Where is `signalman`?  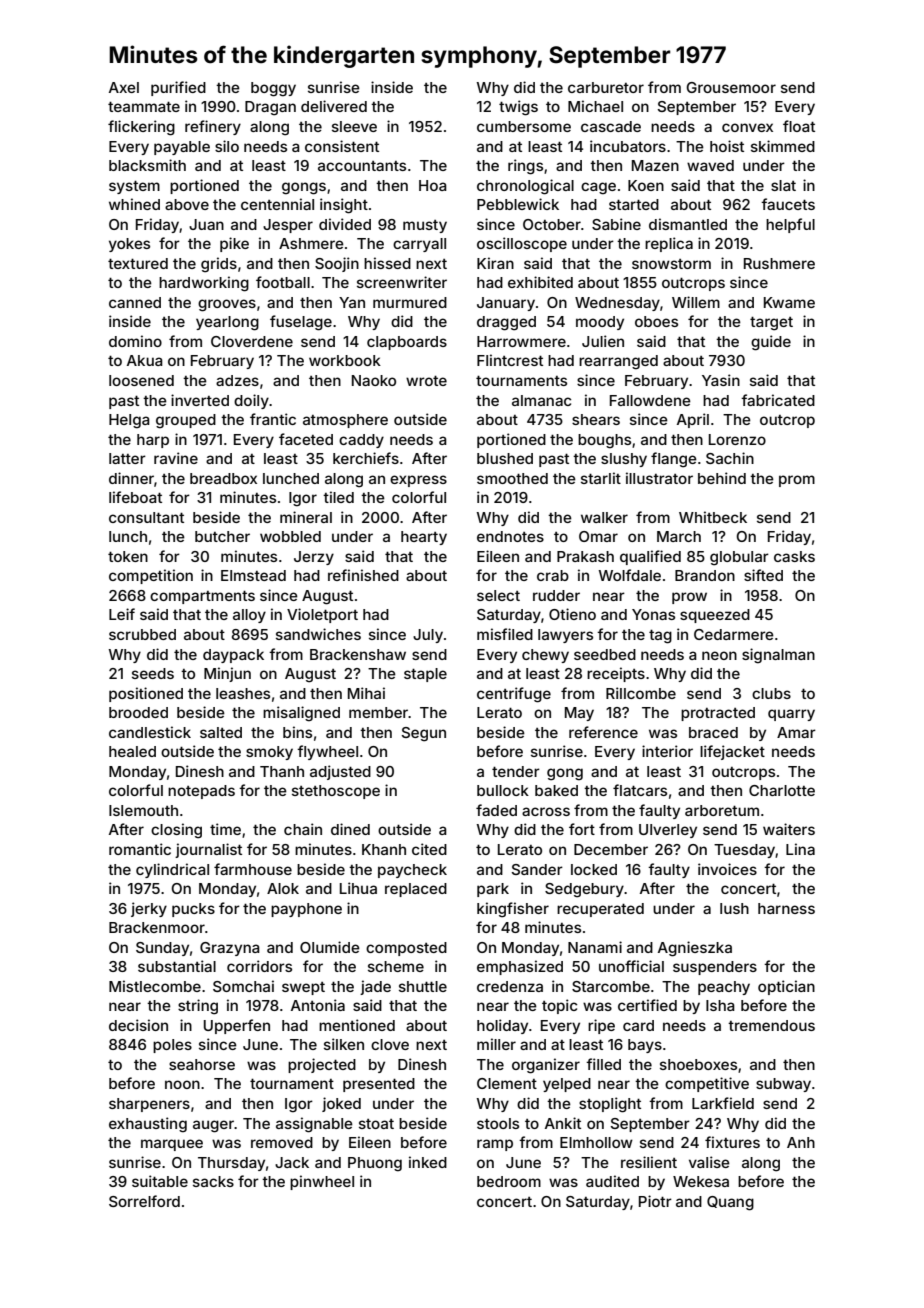
signalman is located at coordinates (778, 656).
